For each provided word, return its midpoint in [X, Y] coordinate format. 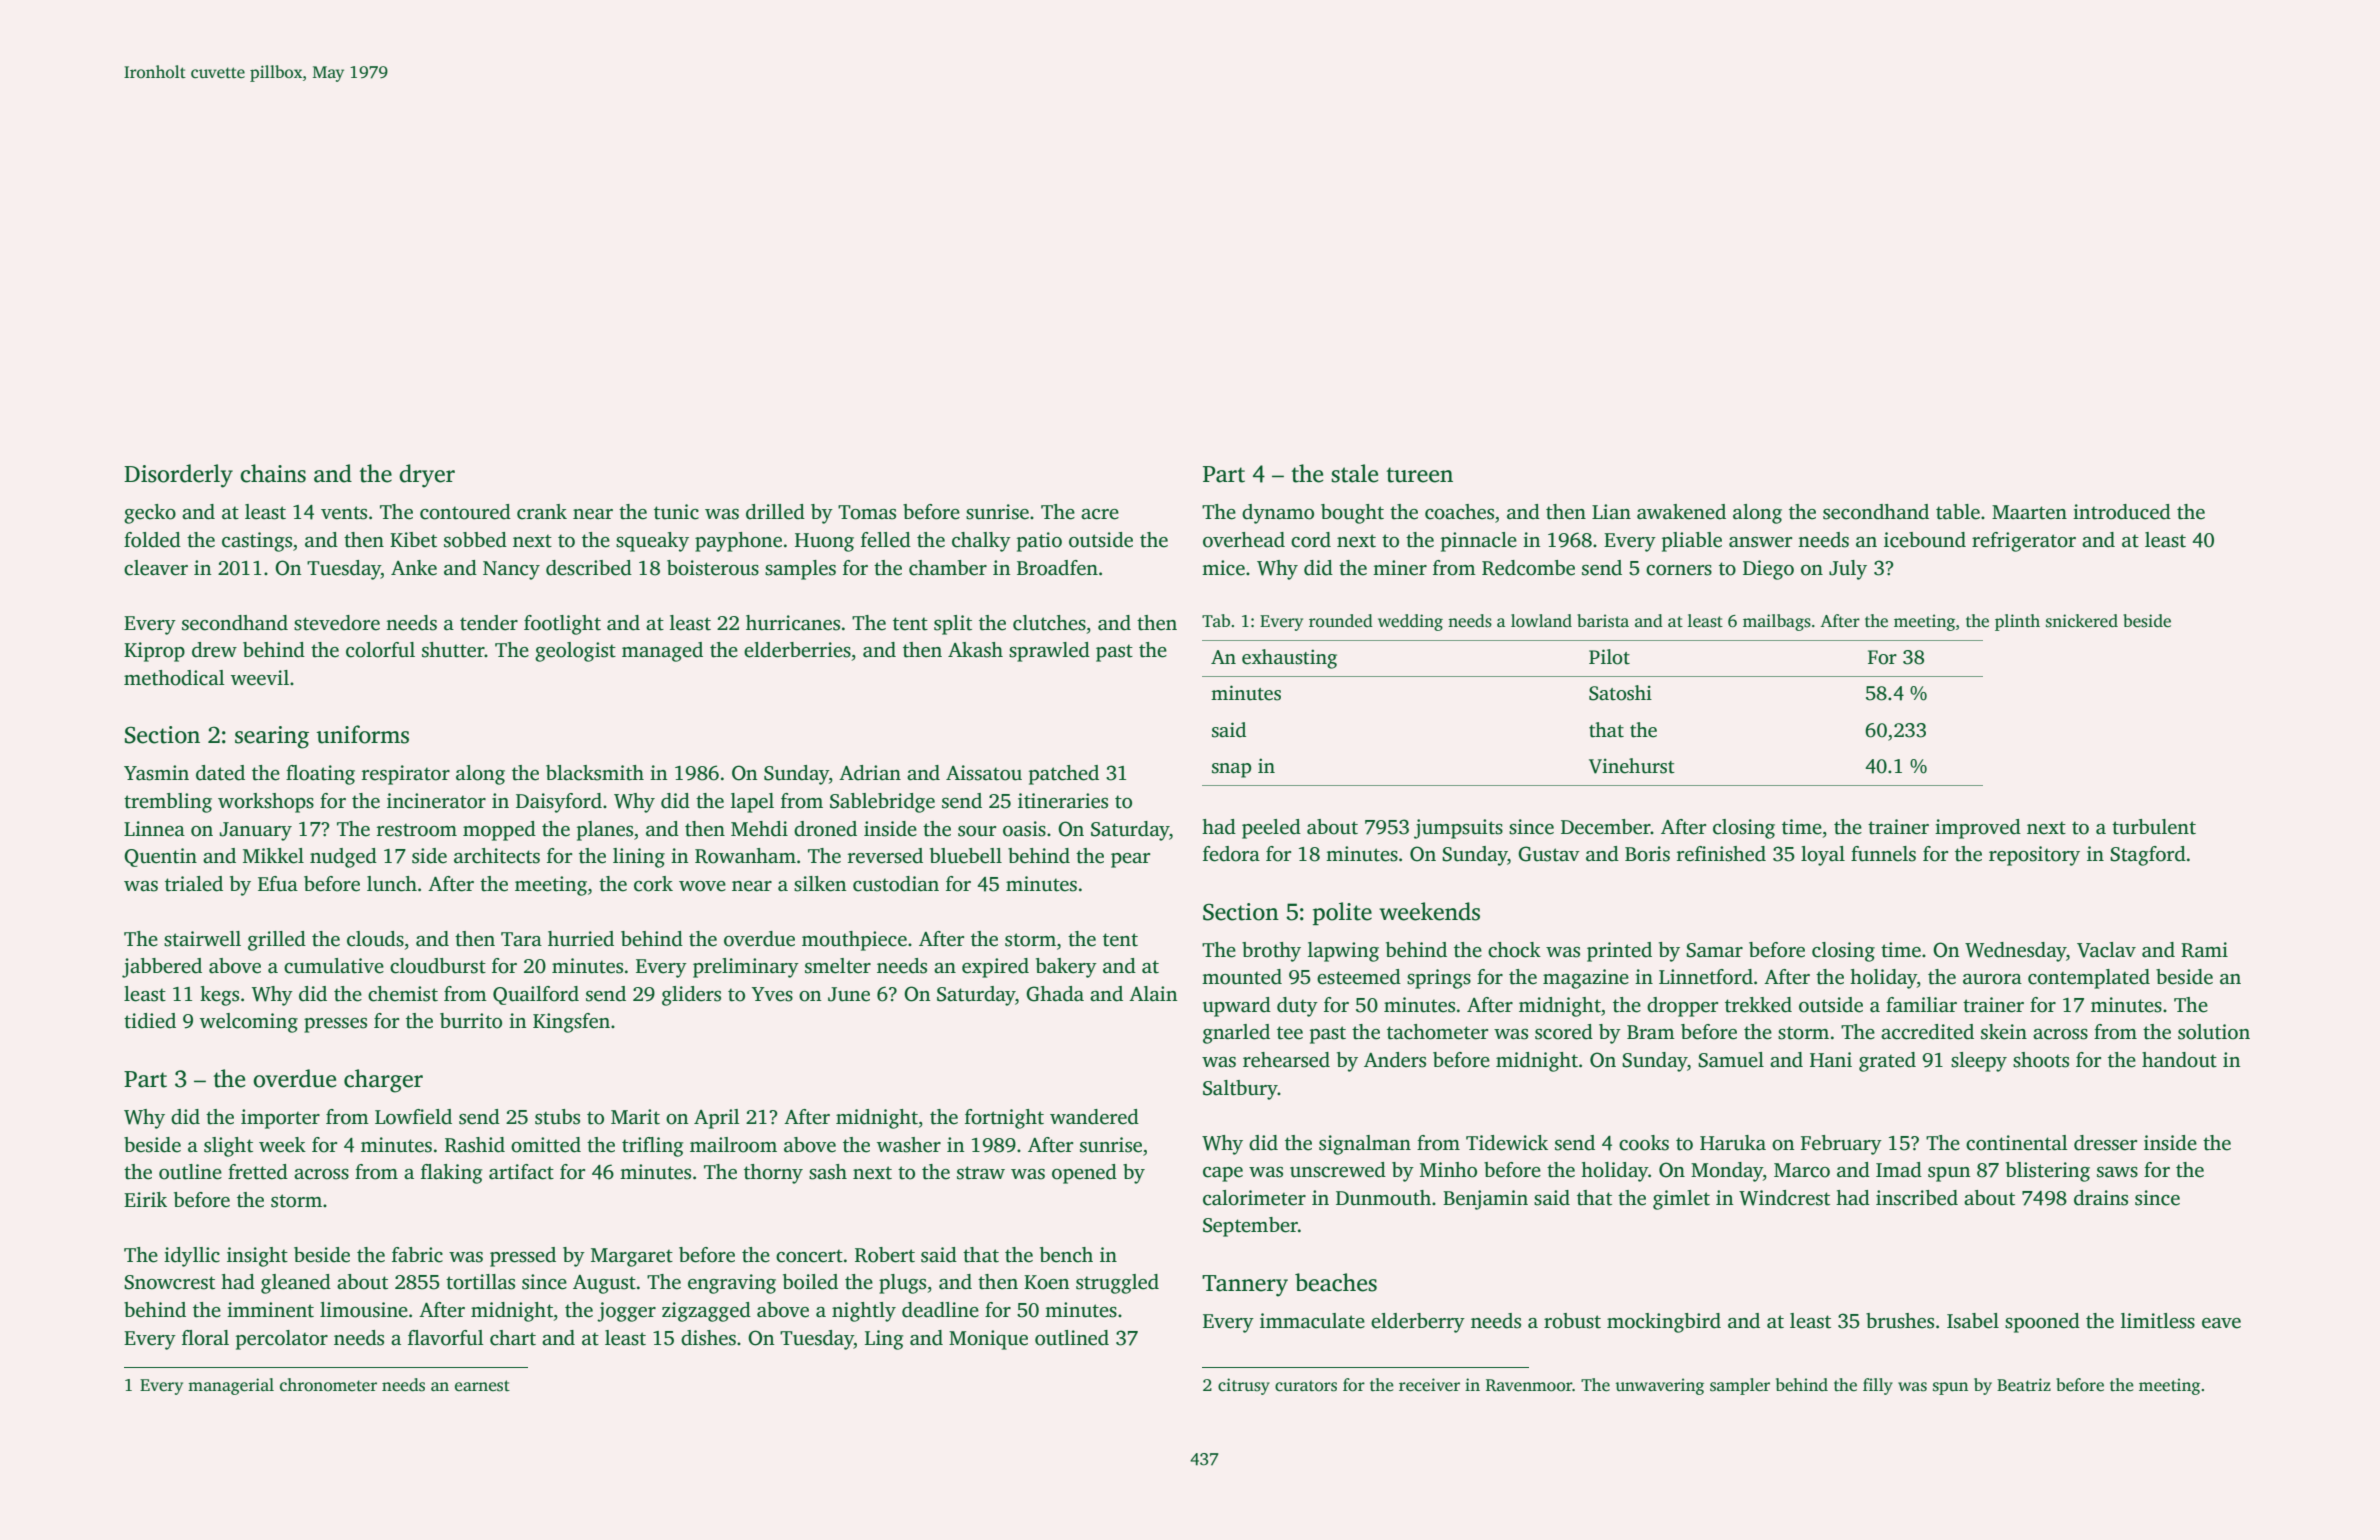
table [1958, 512]
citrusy [1244, 1386]
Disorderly [178, 476]
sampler [1740, 1386]
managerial [231, 1386]
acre [1100, 514]
